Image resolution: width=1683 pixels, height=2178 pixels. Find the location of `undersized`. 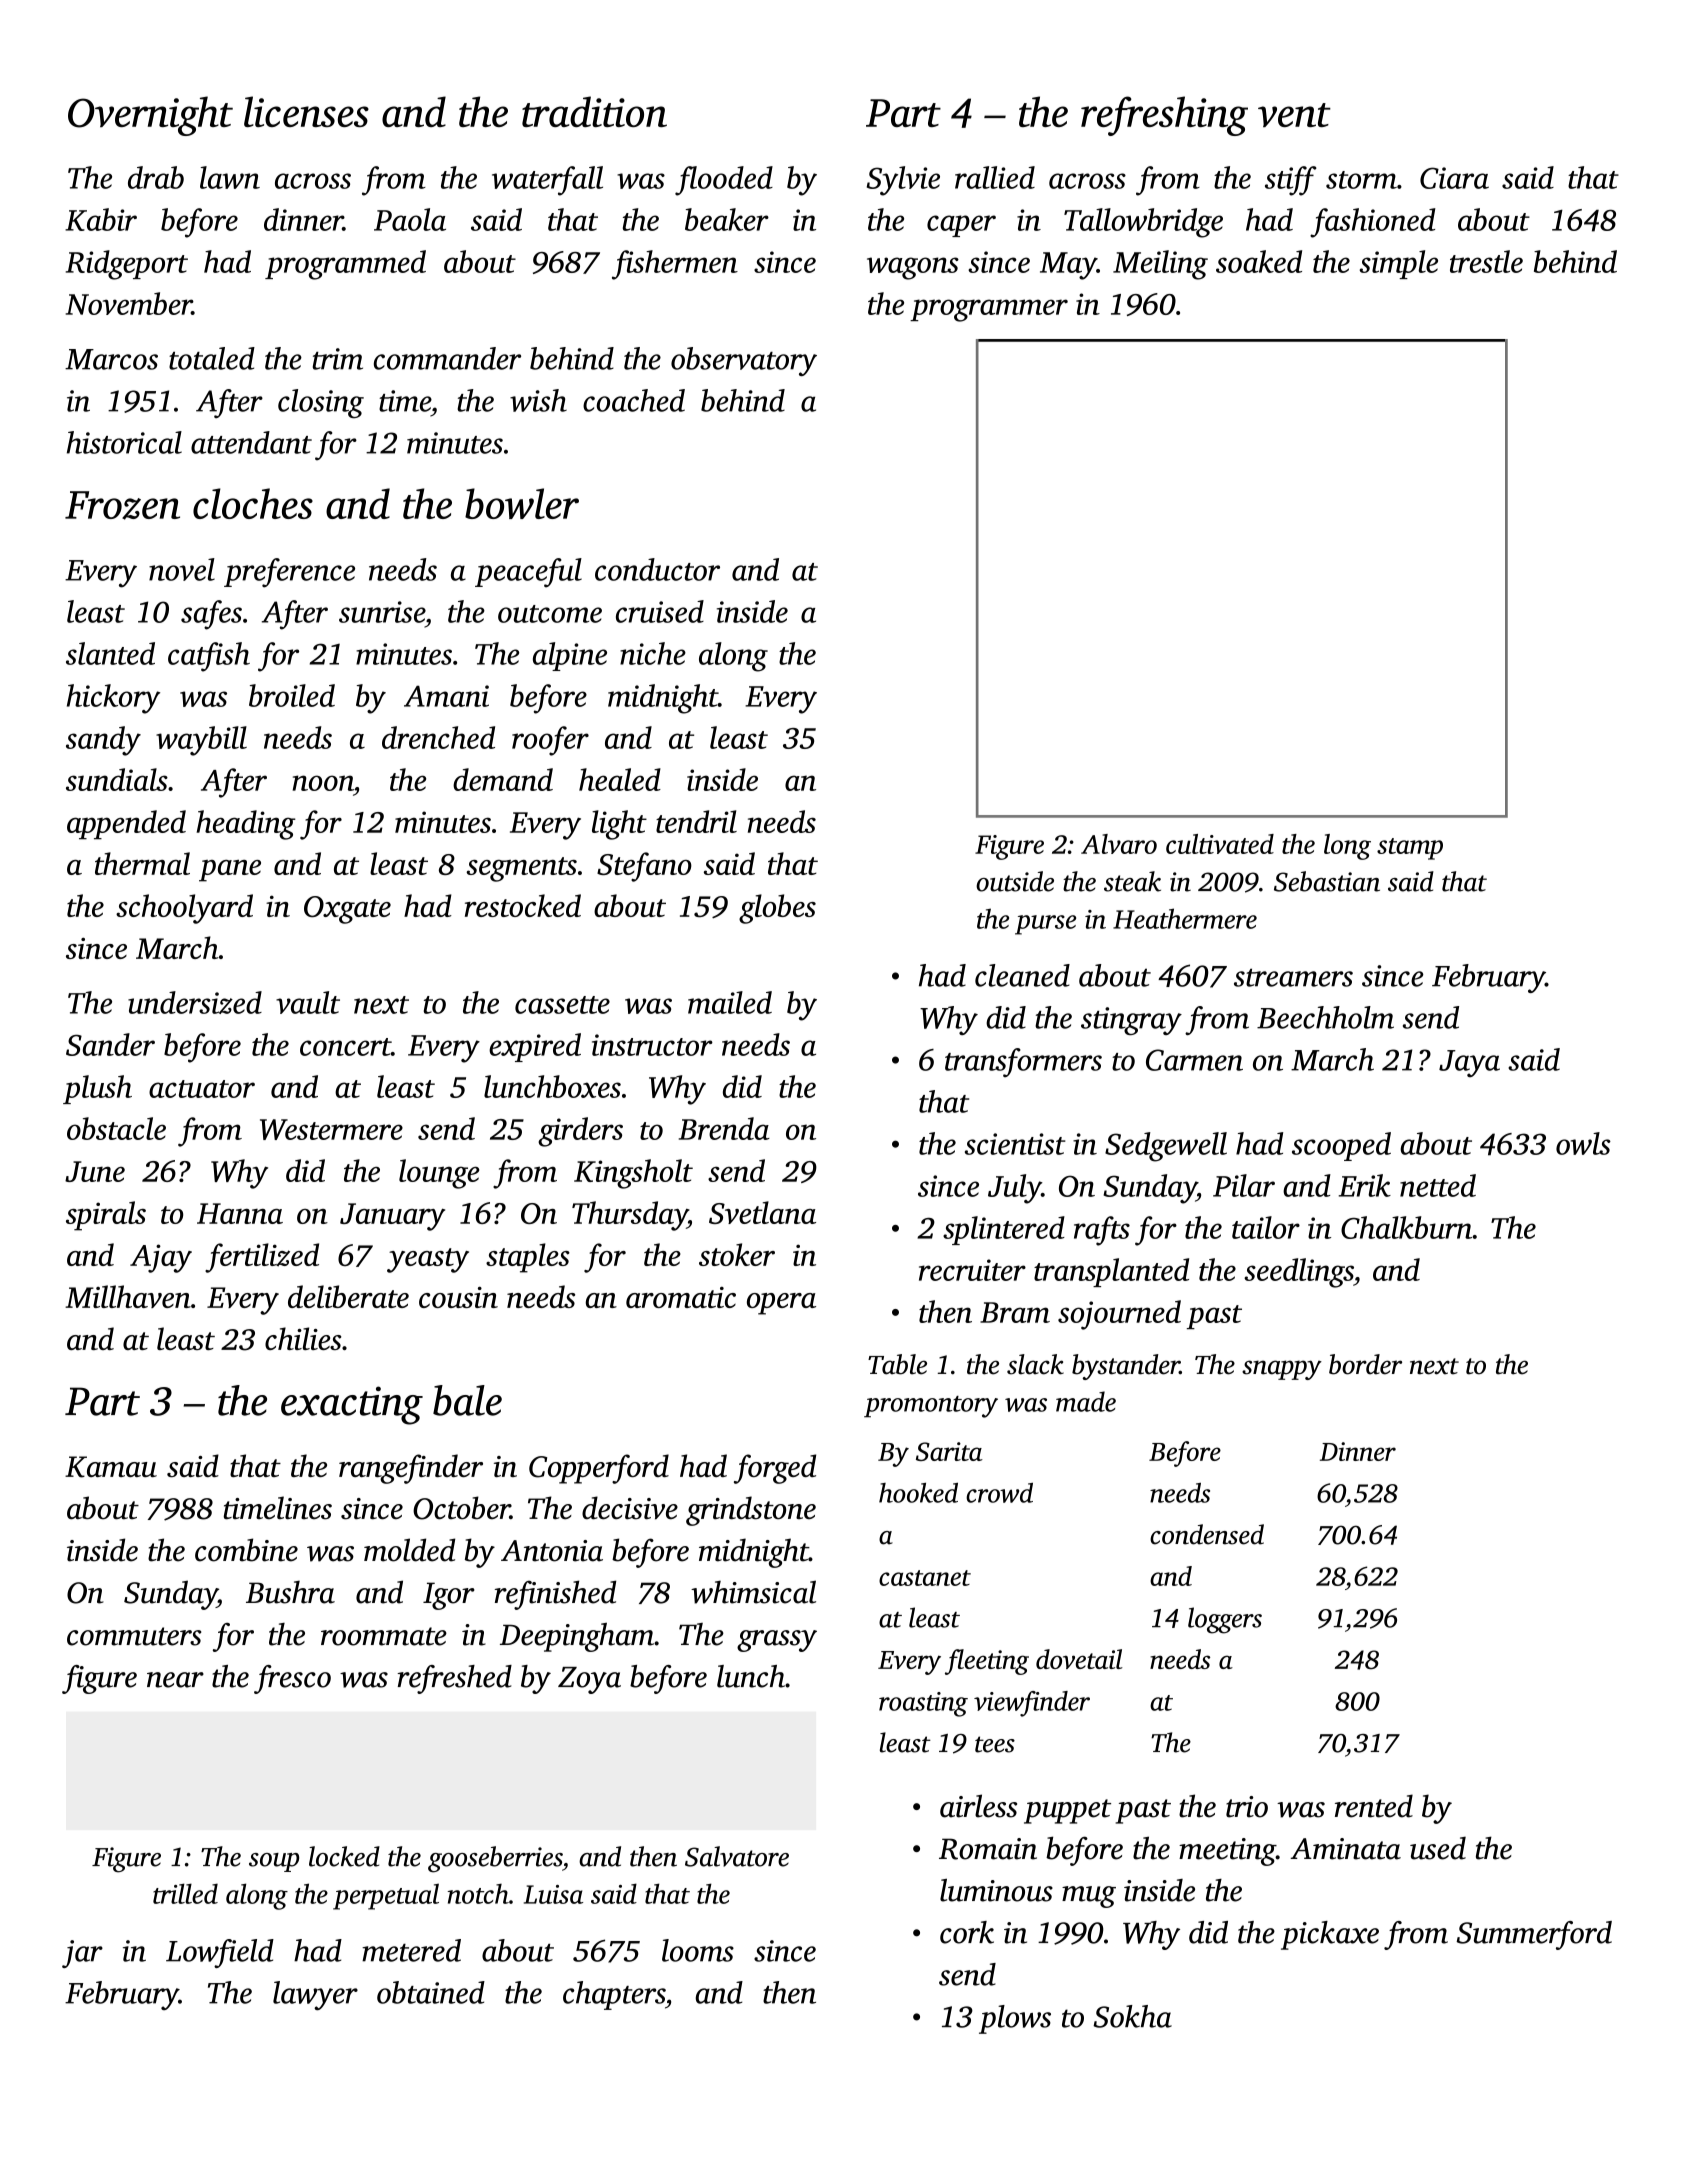

undersized is located at coordinates (195, 1002).
